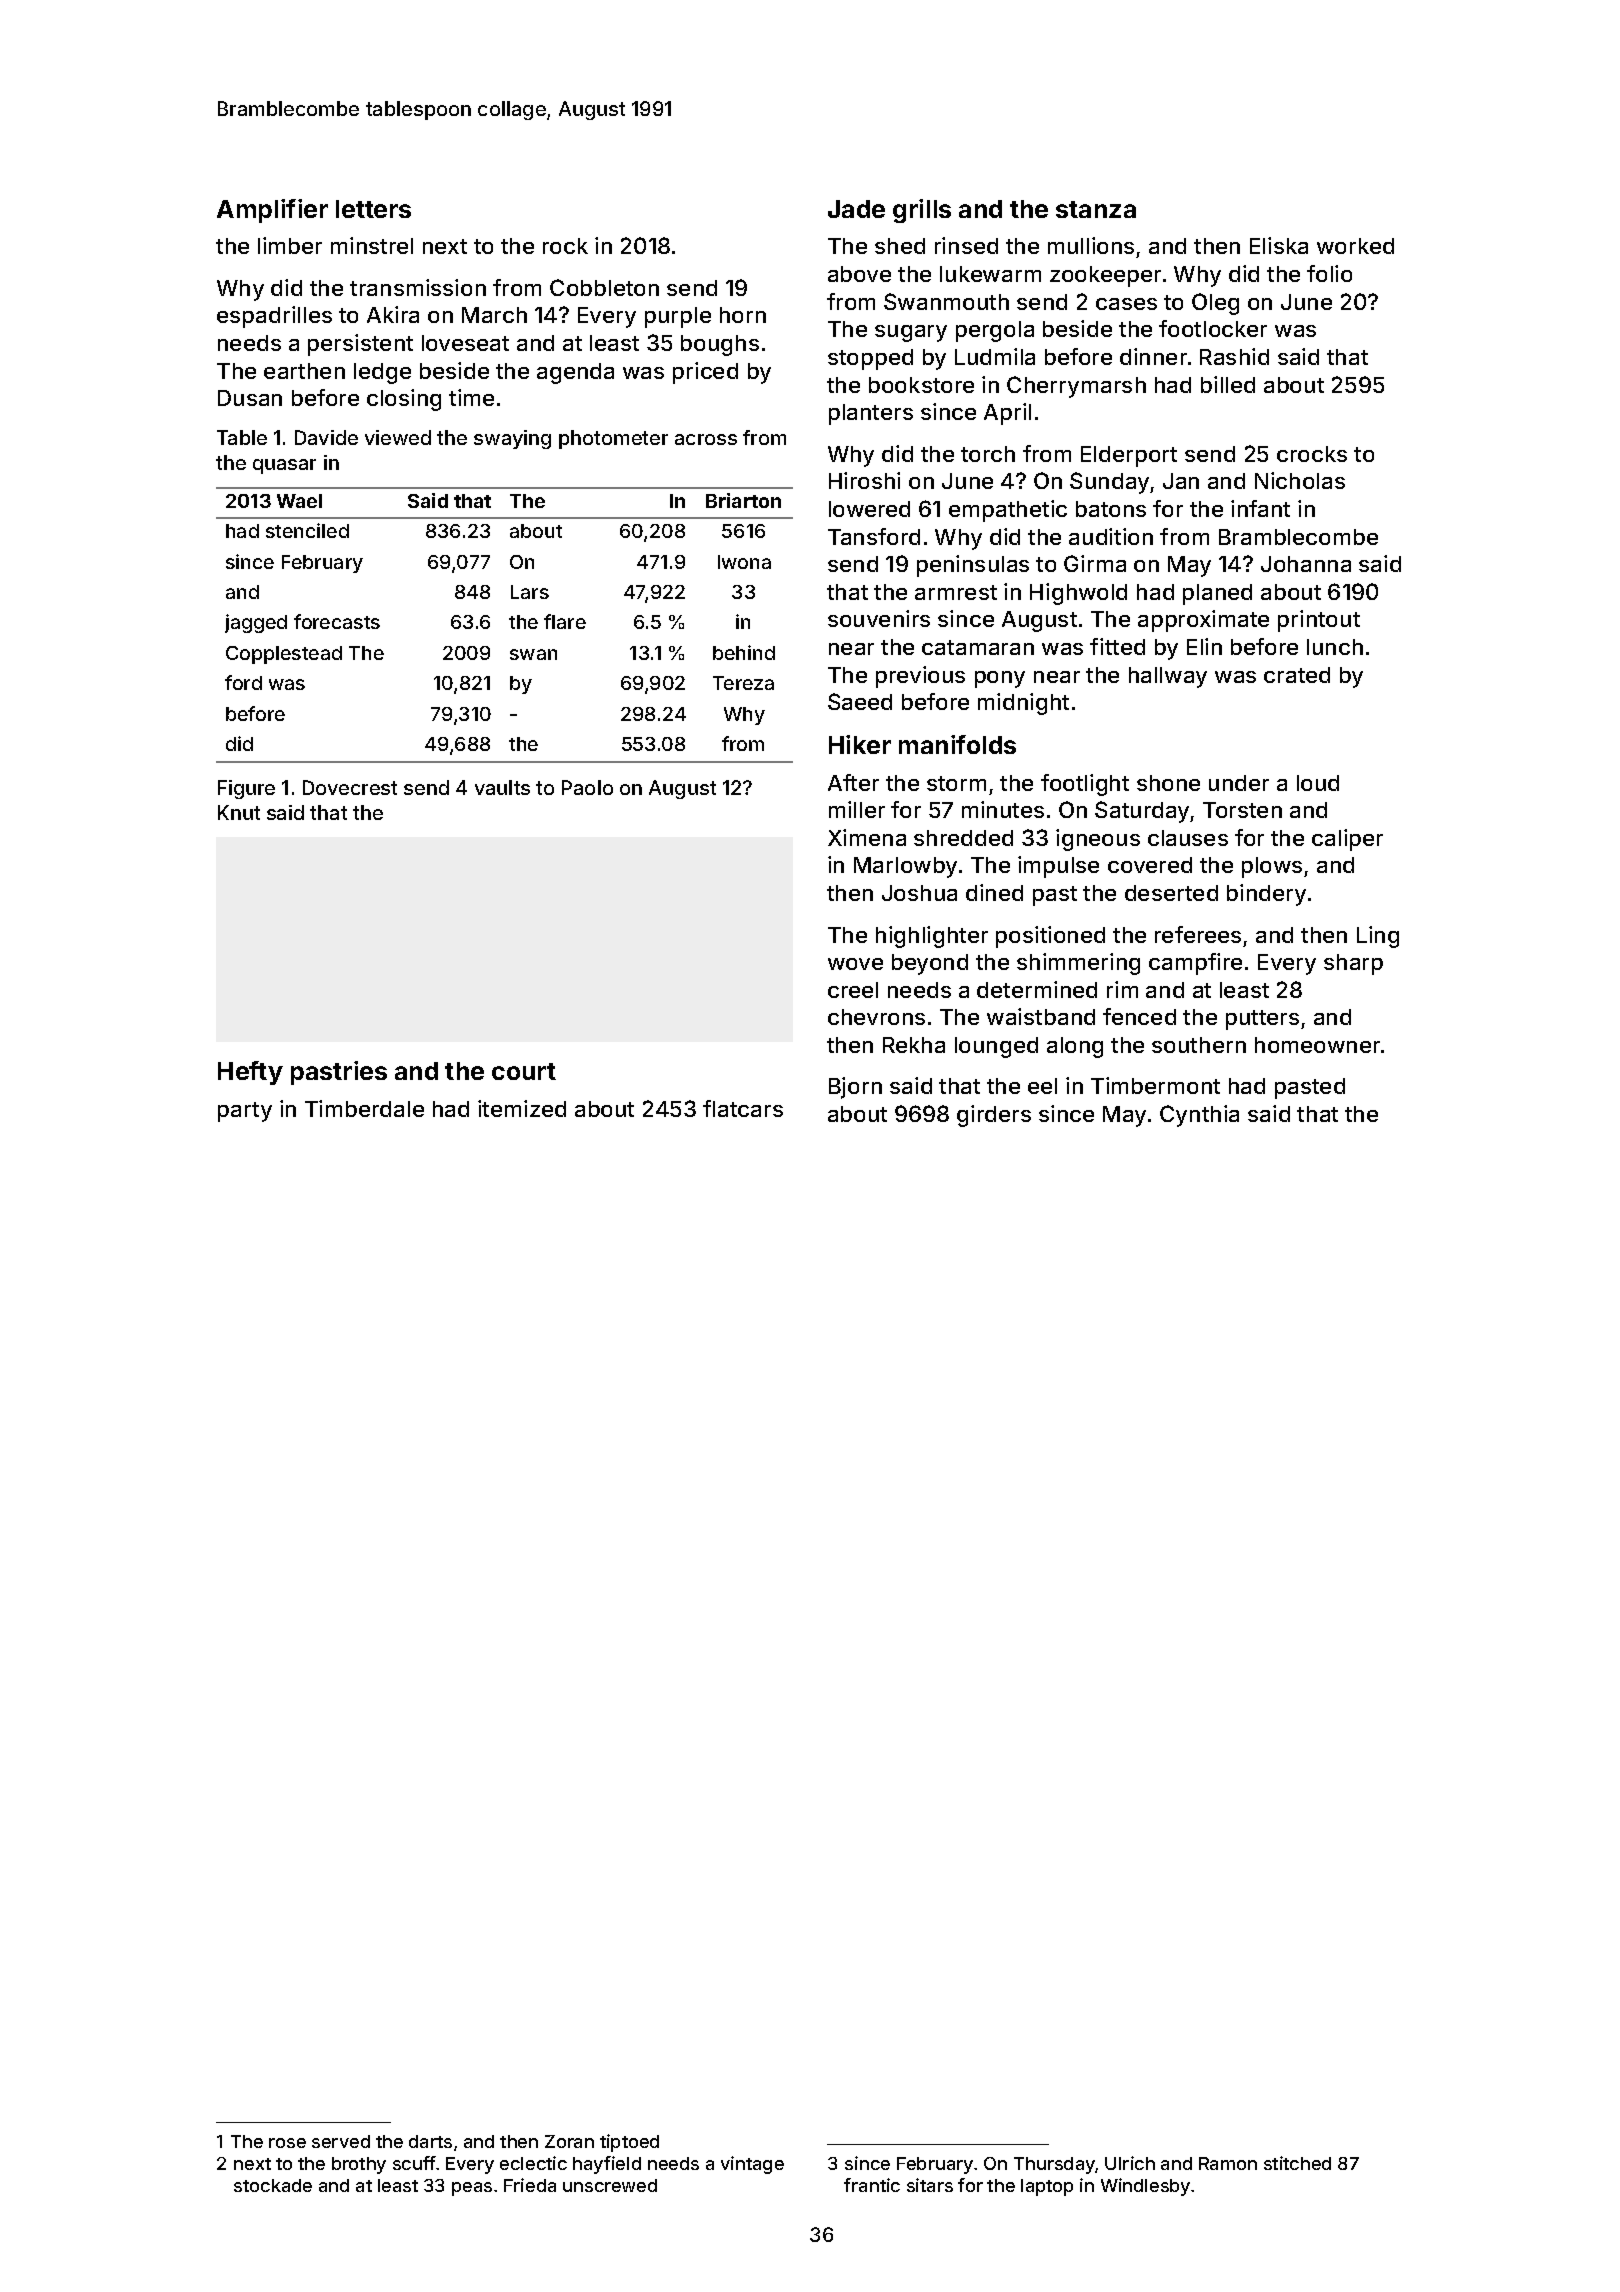 The width and height of the image is (1620, 2292). What do you see at coordinates (957, 744) in the image?
I see `manifolds` at bounding box center [957, 744].
